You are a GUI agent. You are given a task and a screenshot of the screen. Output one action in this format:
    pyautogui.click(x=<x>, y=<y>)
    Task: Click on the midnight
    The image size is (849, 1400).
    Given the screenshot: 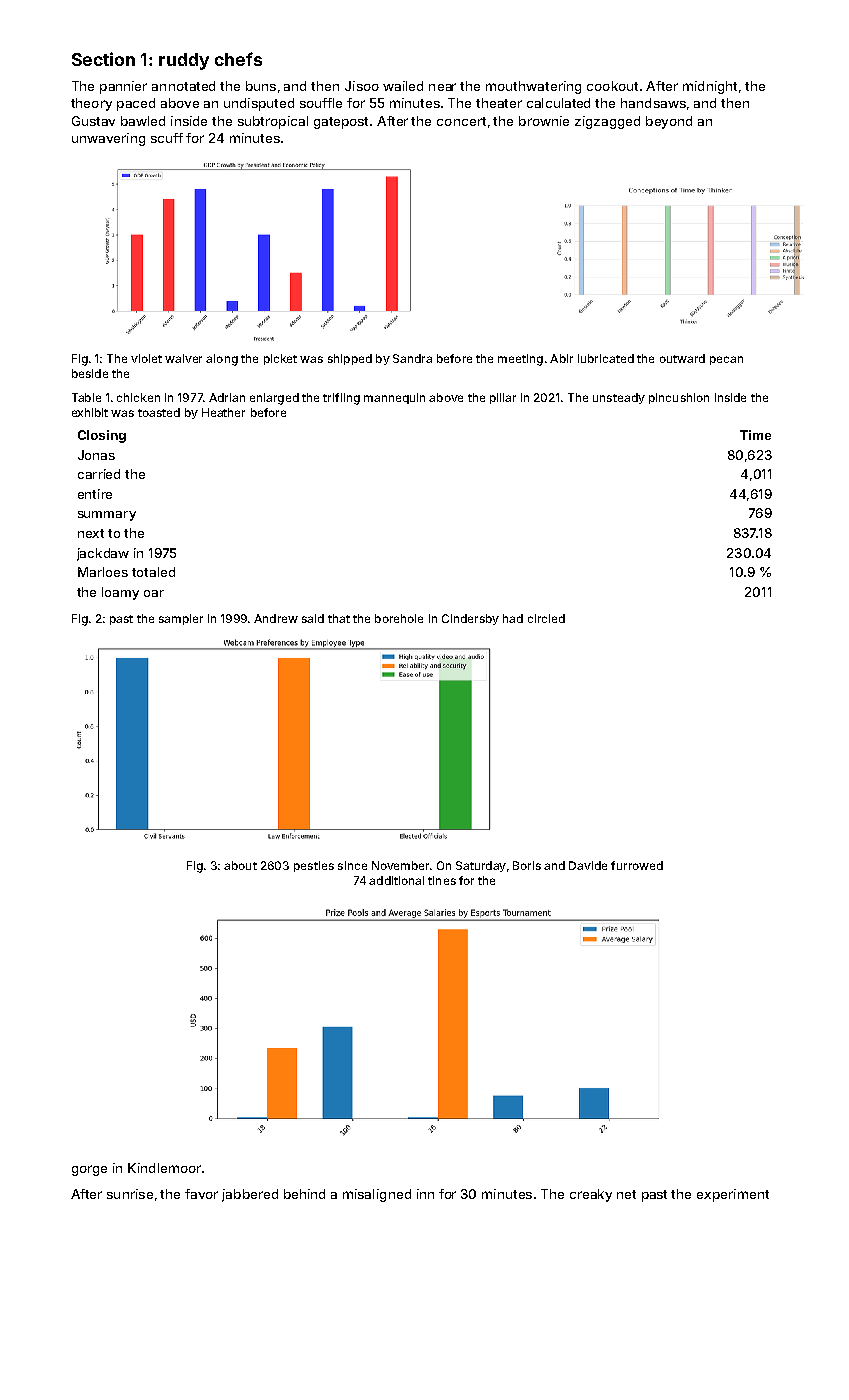 What is the action you would take?
    pyautogui.click(x=710, y=87)
